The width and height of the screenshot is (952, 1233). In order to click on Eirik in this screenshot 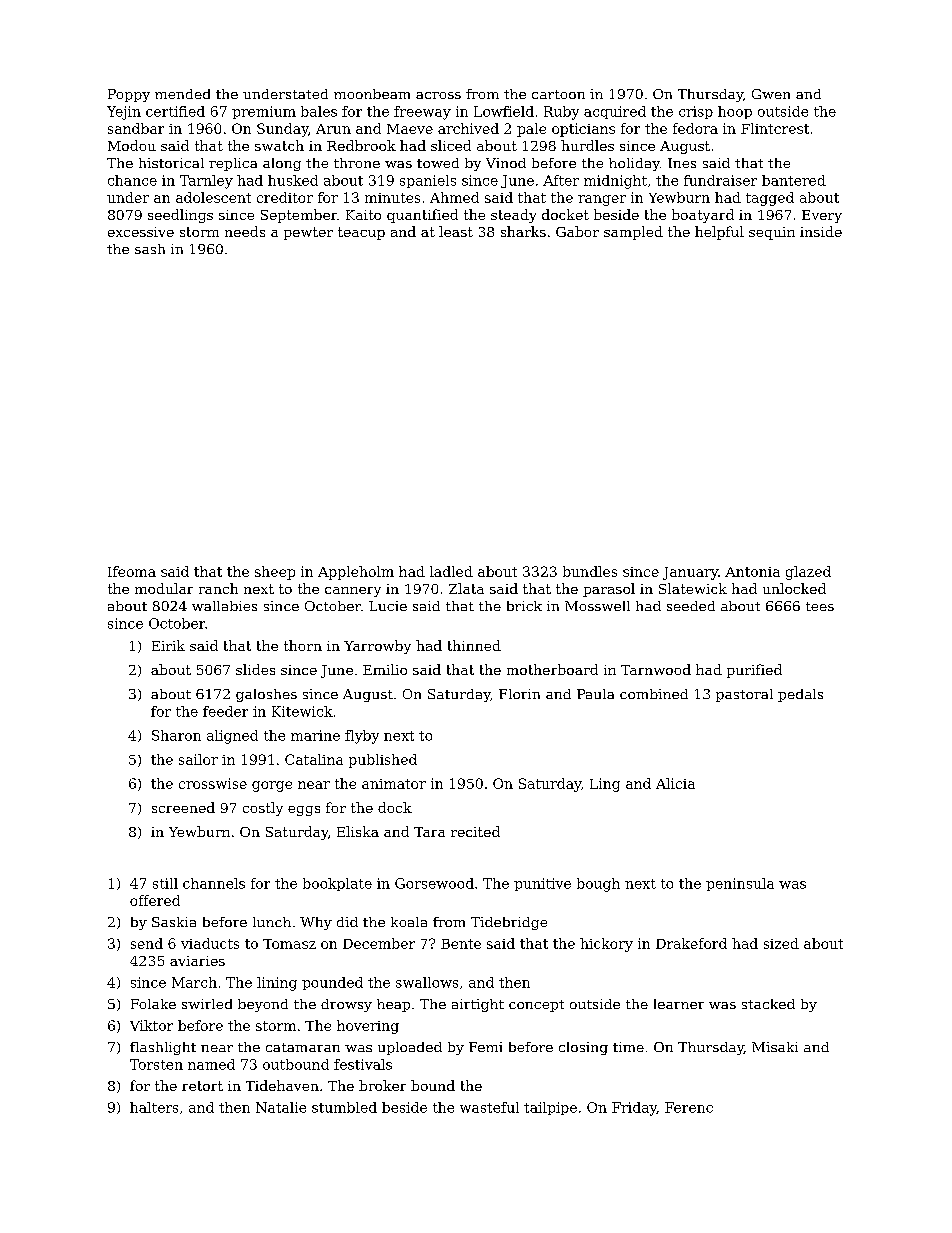, I will do `click(168, 645)`.
